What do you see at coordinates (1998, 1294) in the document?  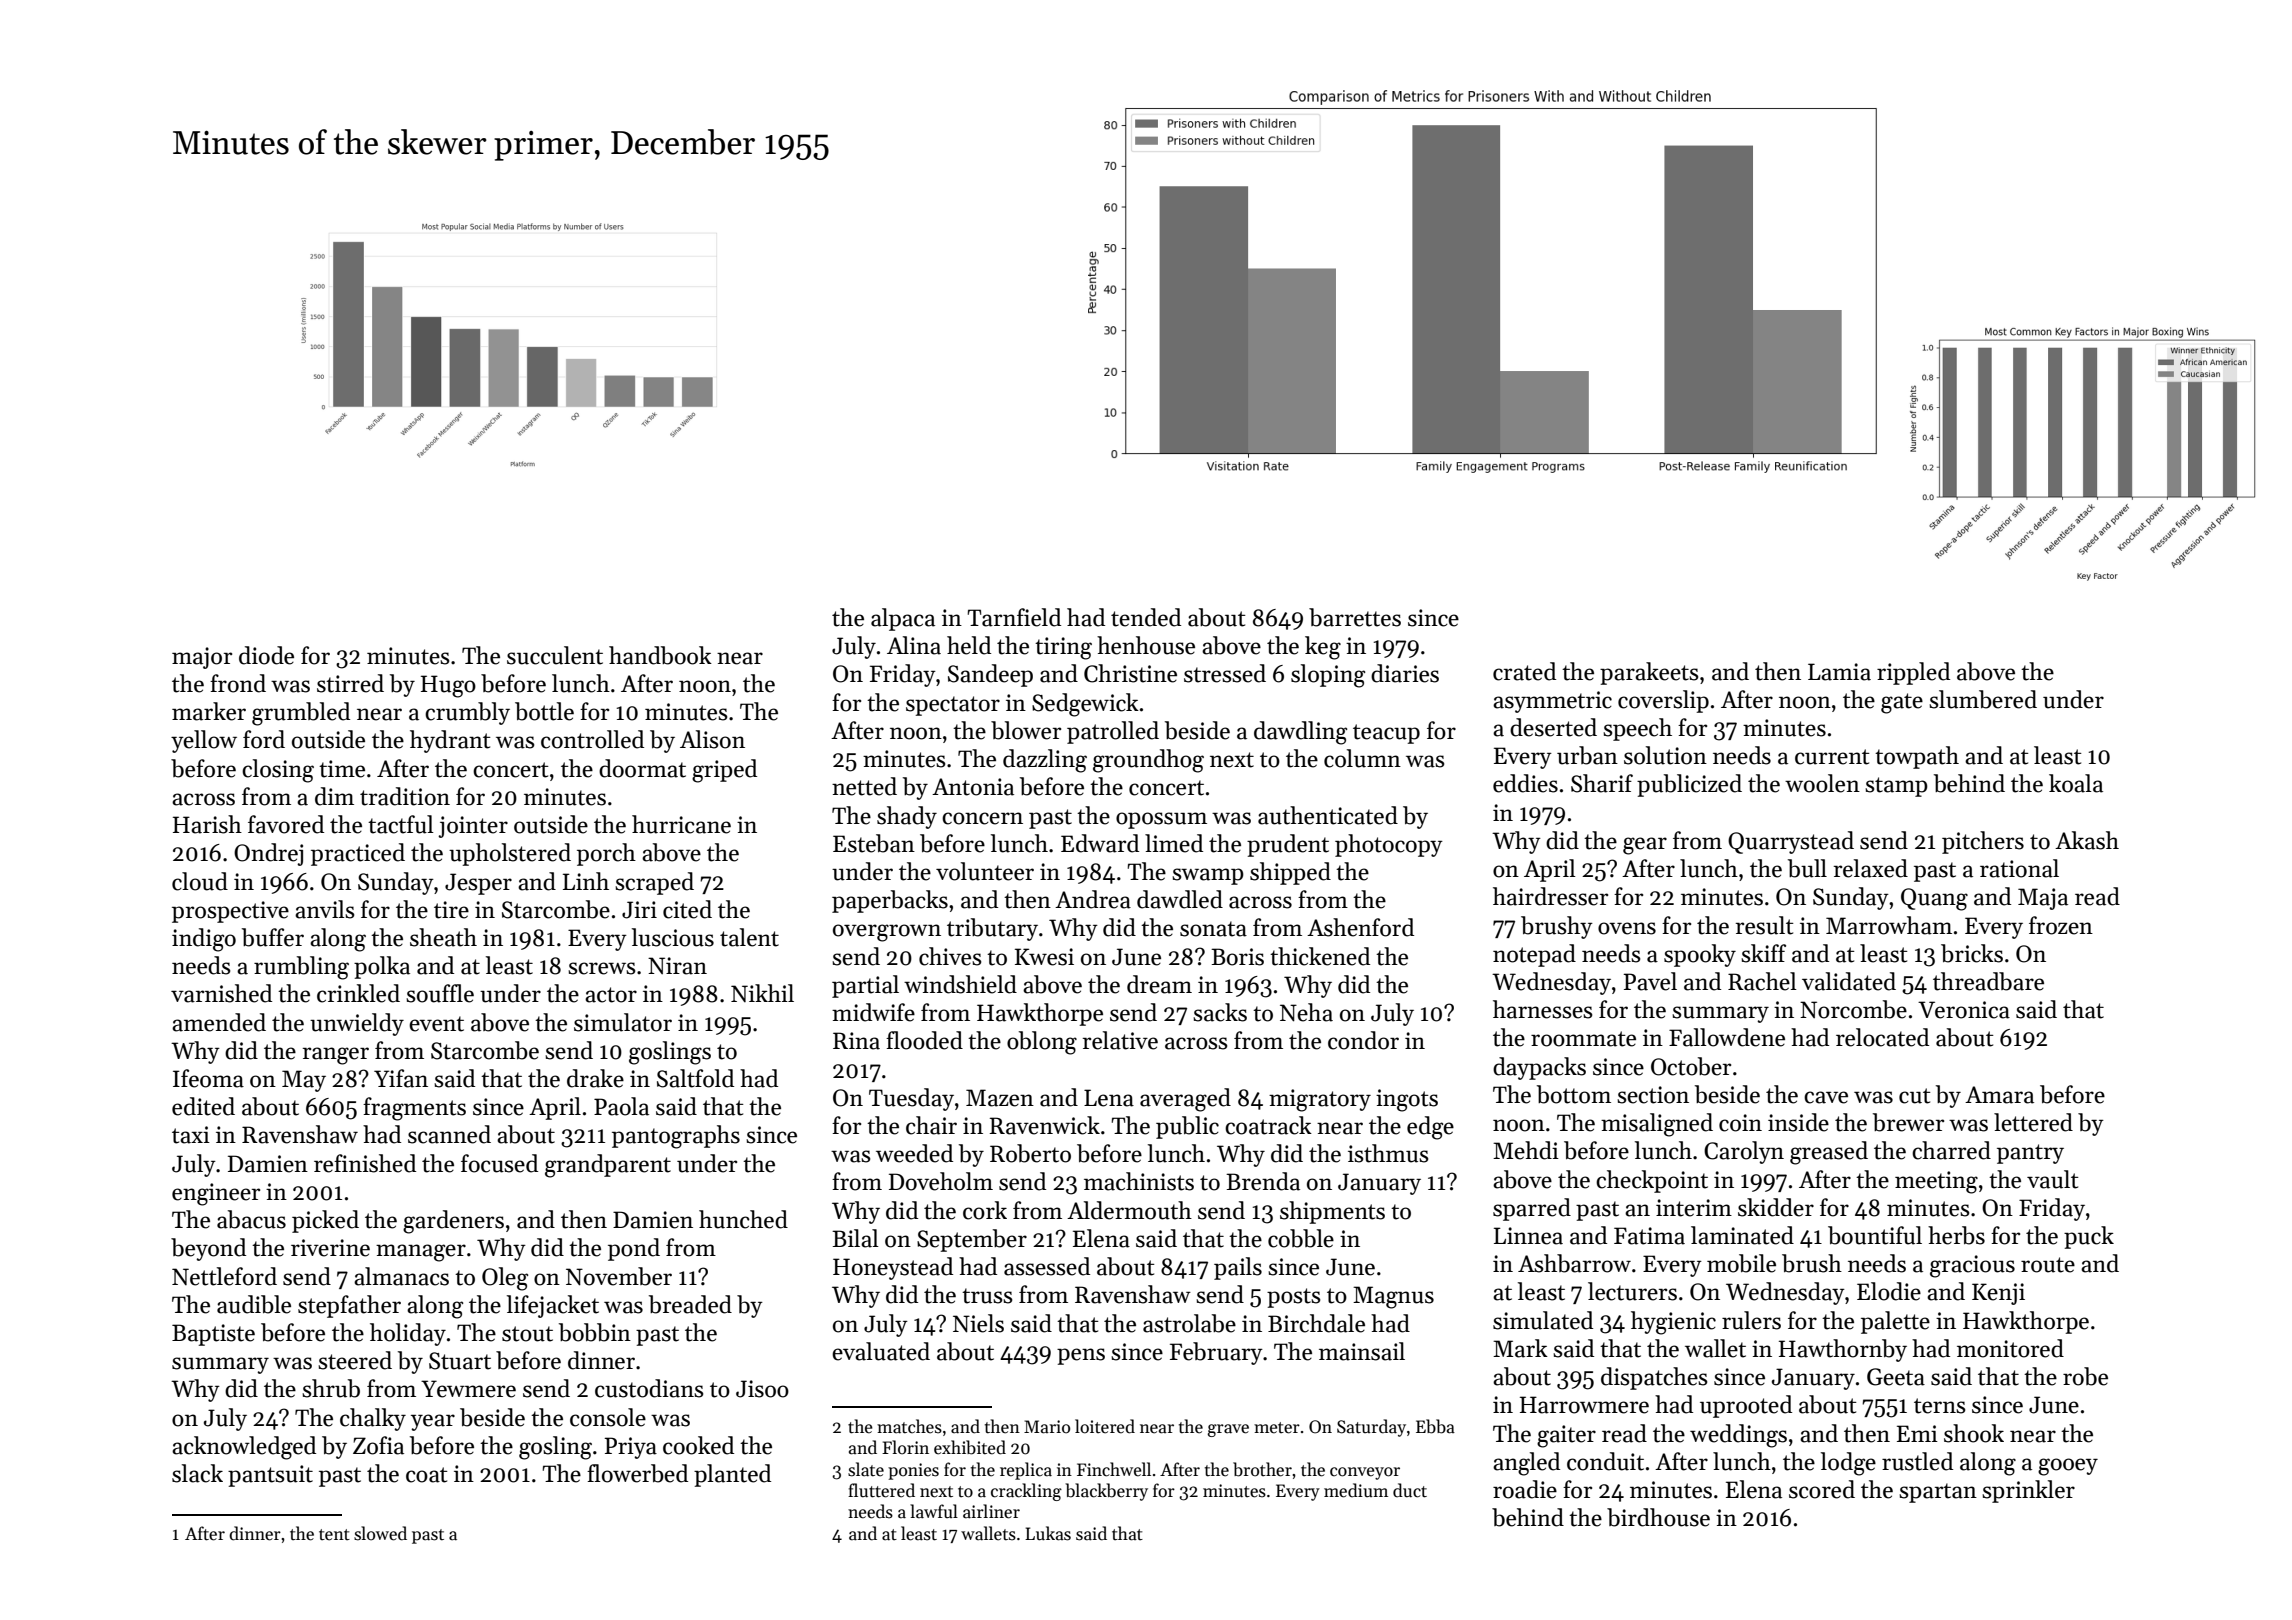 I see `Kenji` at bounding box center [1998, 1294].
